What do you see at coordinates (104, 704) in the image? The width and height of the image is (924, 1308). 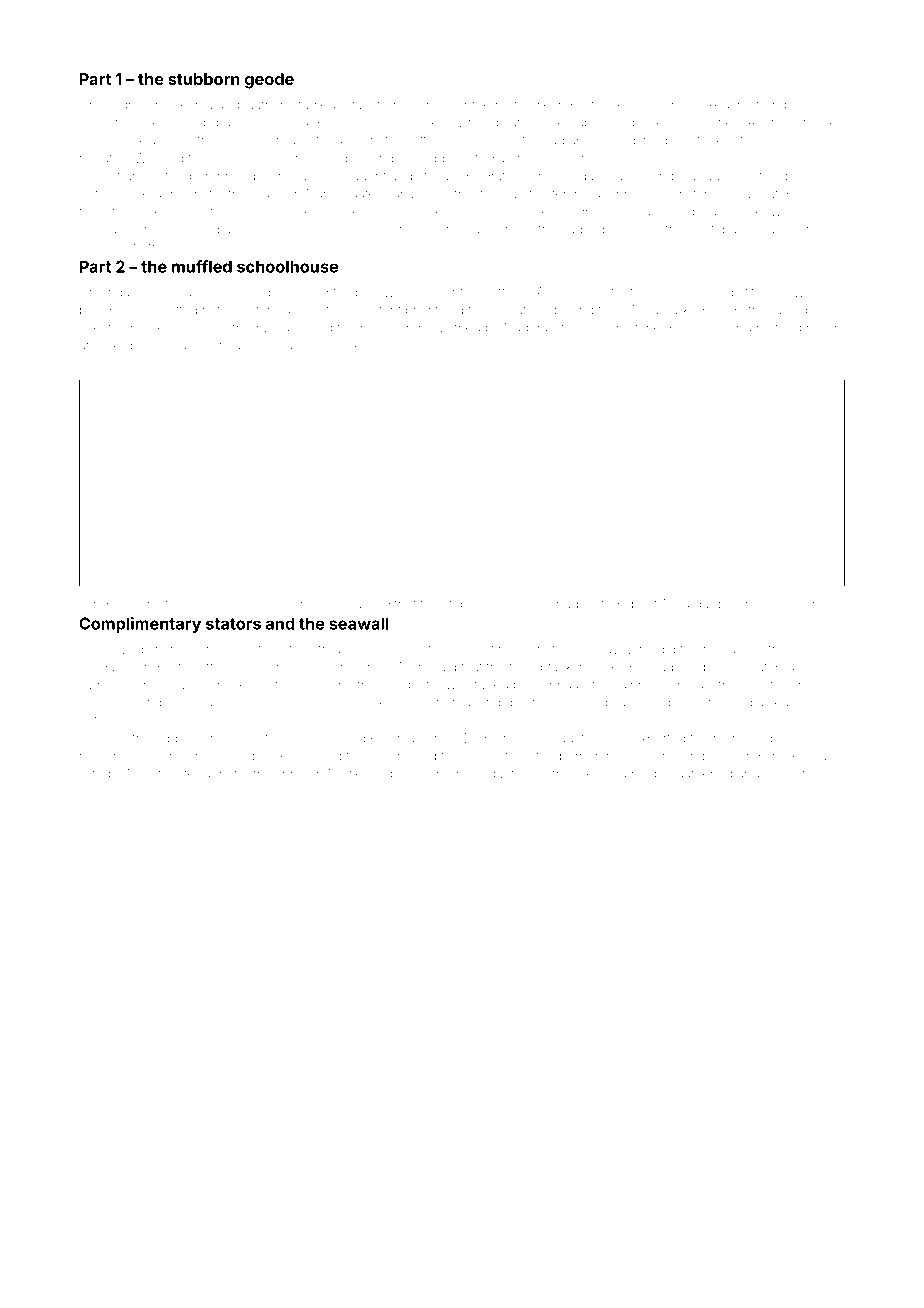 I see `Ulverley` at bounding box center [104, 704].
